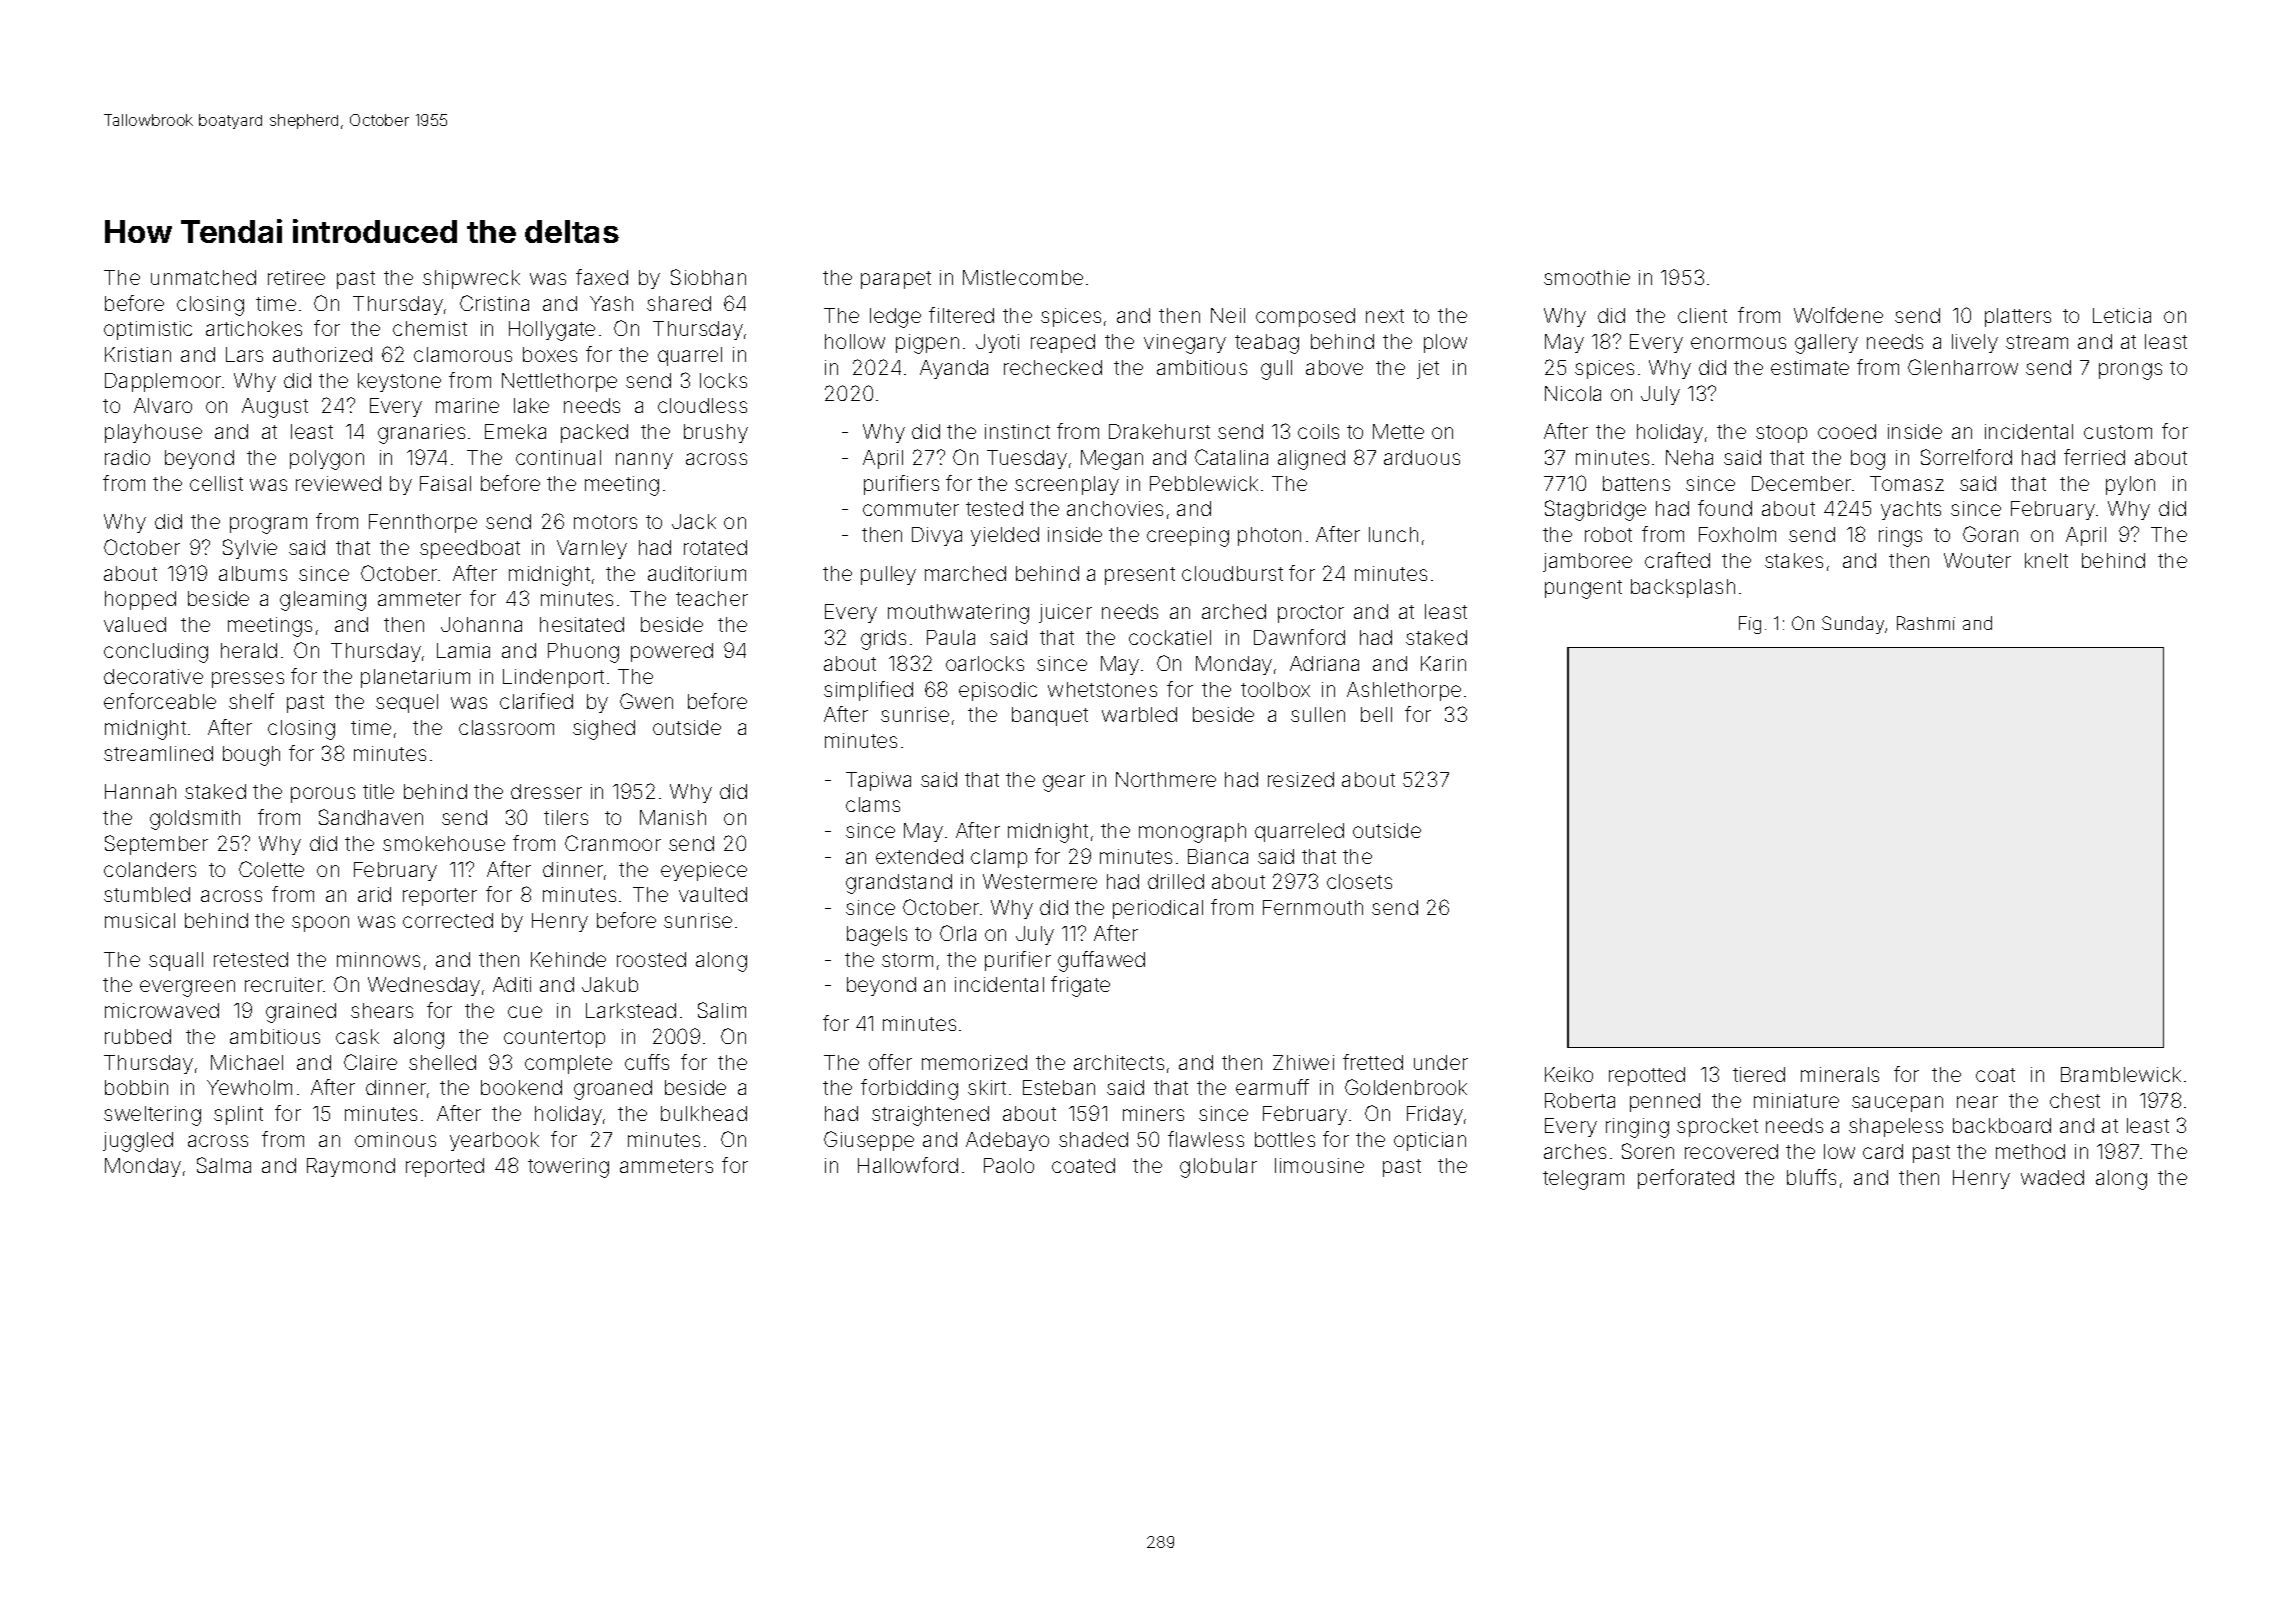 The height and width of the document is (1620, 2292). What do you see at coordinates (1102, 689) in the document?
I see `whetstones` at bounding box center [1102, 689].
